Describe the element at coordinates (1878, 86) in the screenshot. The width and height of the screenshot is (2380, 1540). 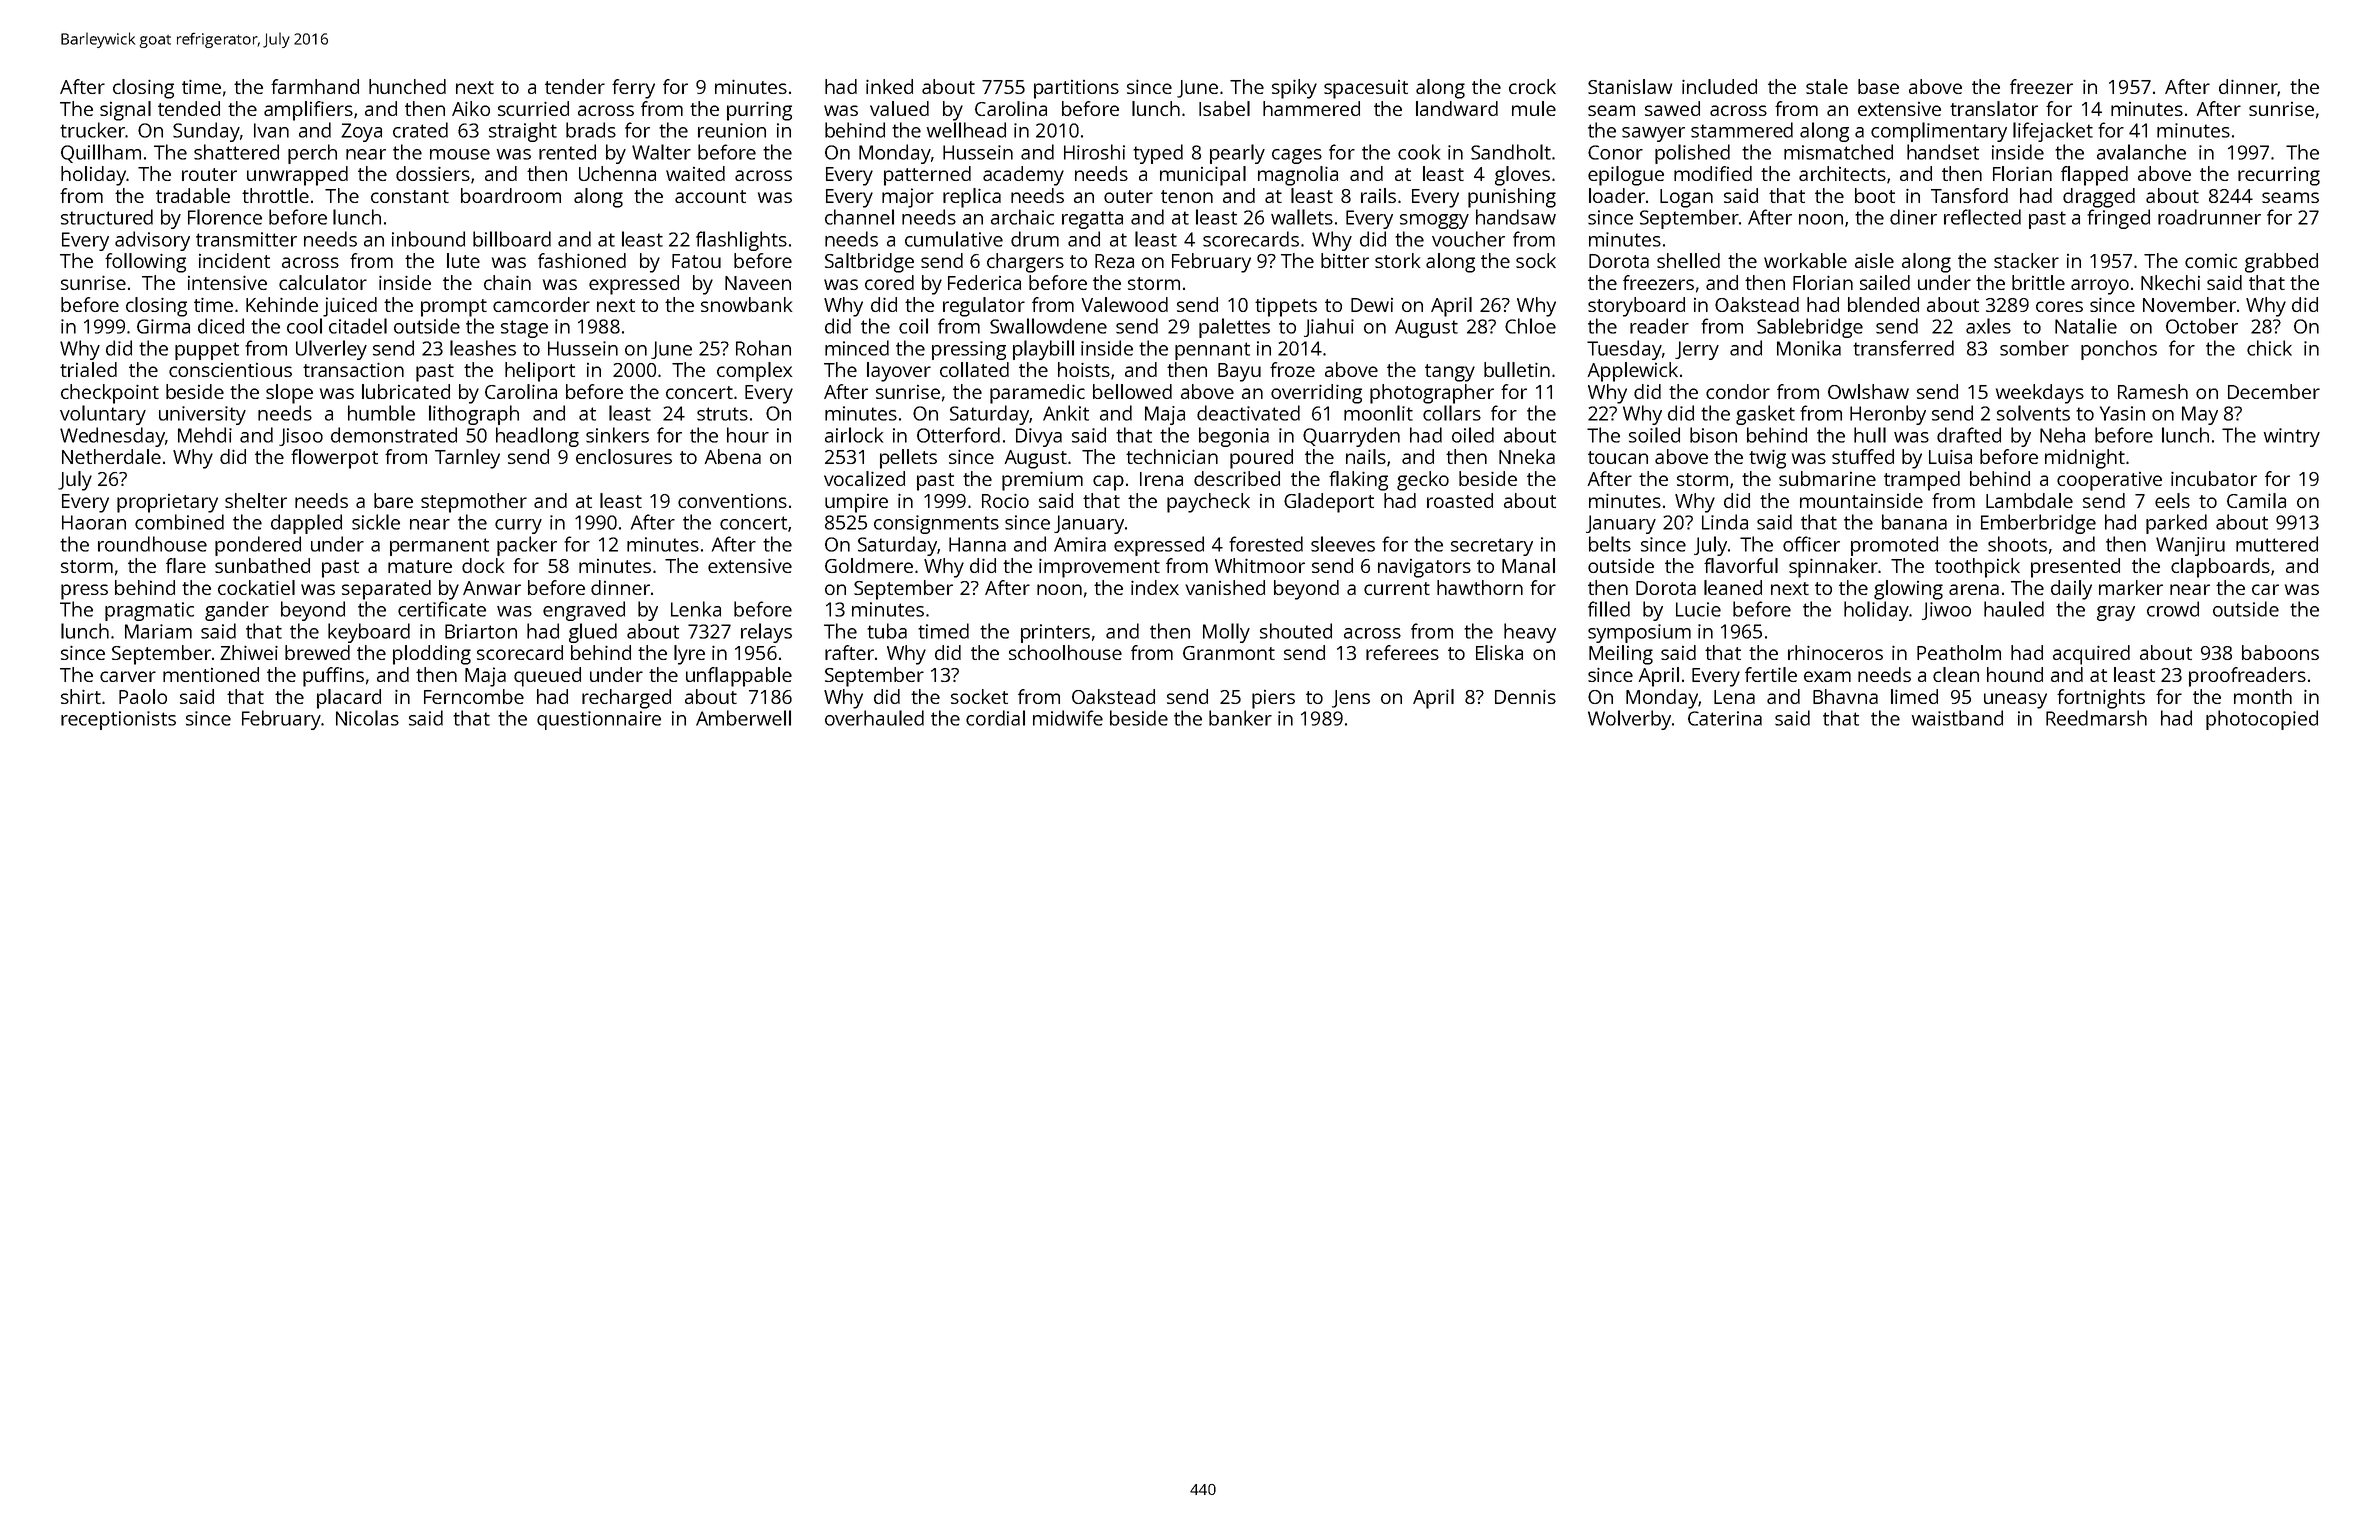
I see `base` at that location.
